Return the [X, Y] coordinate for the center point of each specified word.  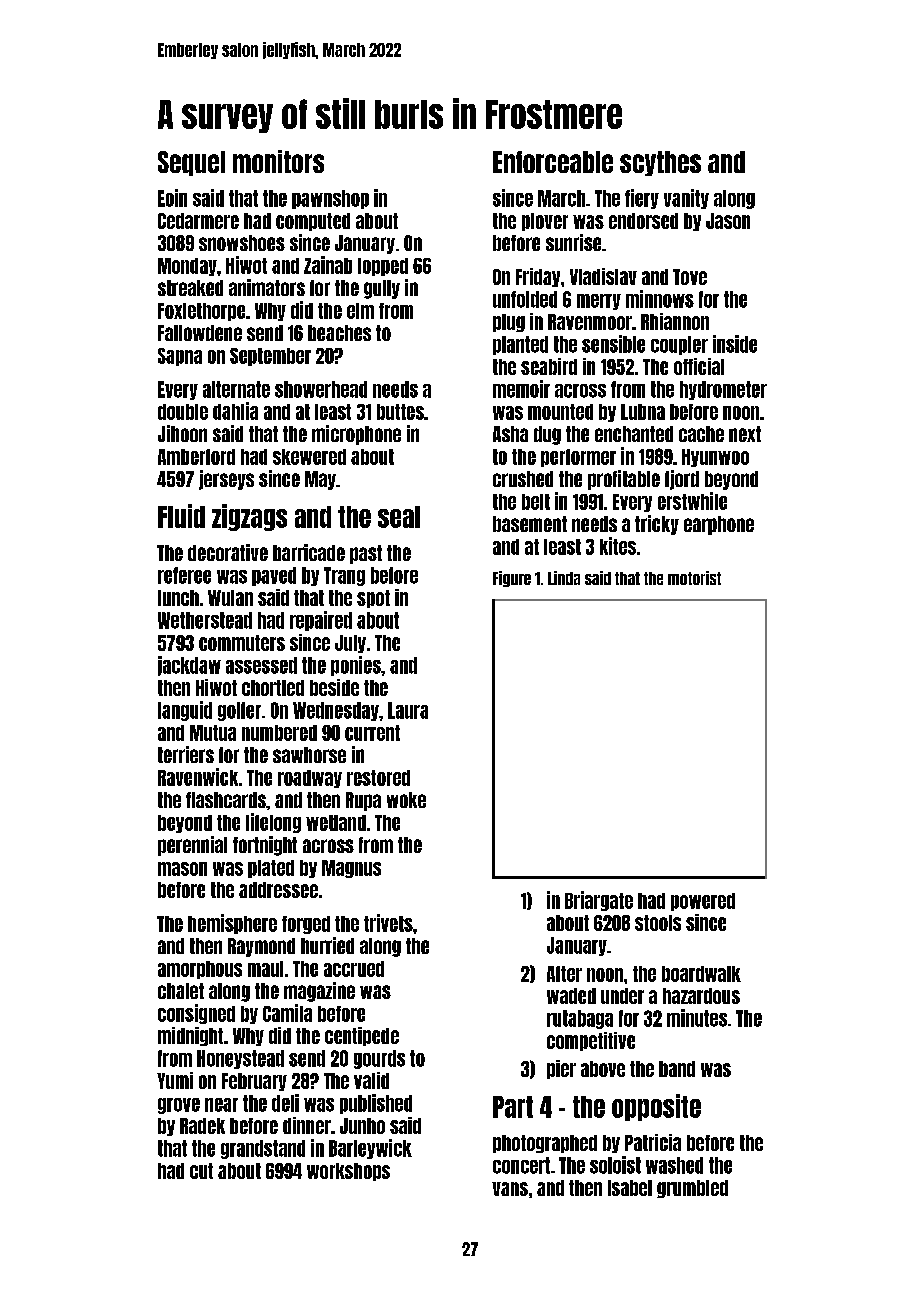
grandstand [263, 1149]
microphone [356, 435]
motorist [694, 578]
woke [406, 800]
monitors [278, 161]
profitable [624, 480]
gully [382, 289]
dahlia [235, 411]
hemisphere [232, 924]
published [376, 1104]
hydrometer [723, 390]
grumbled [692, 1189]
